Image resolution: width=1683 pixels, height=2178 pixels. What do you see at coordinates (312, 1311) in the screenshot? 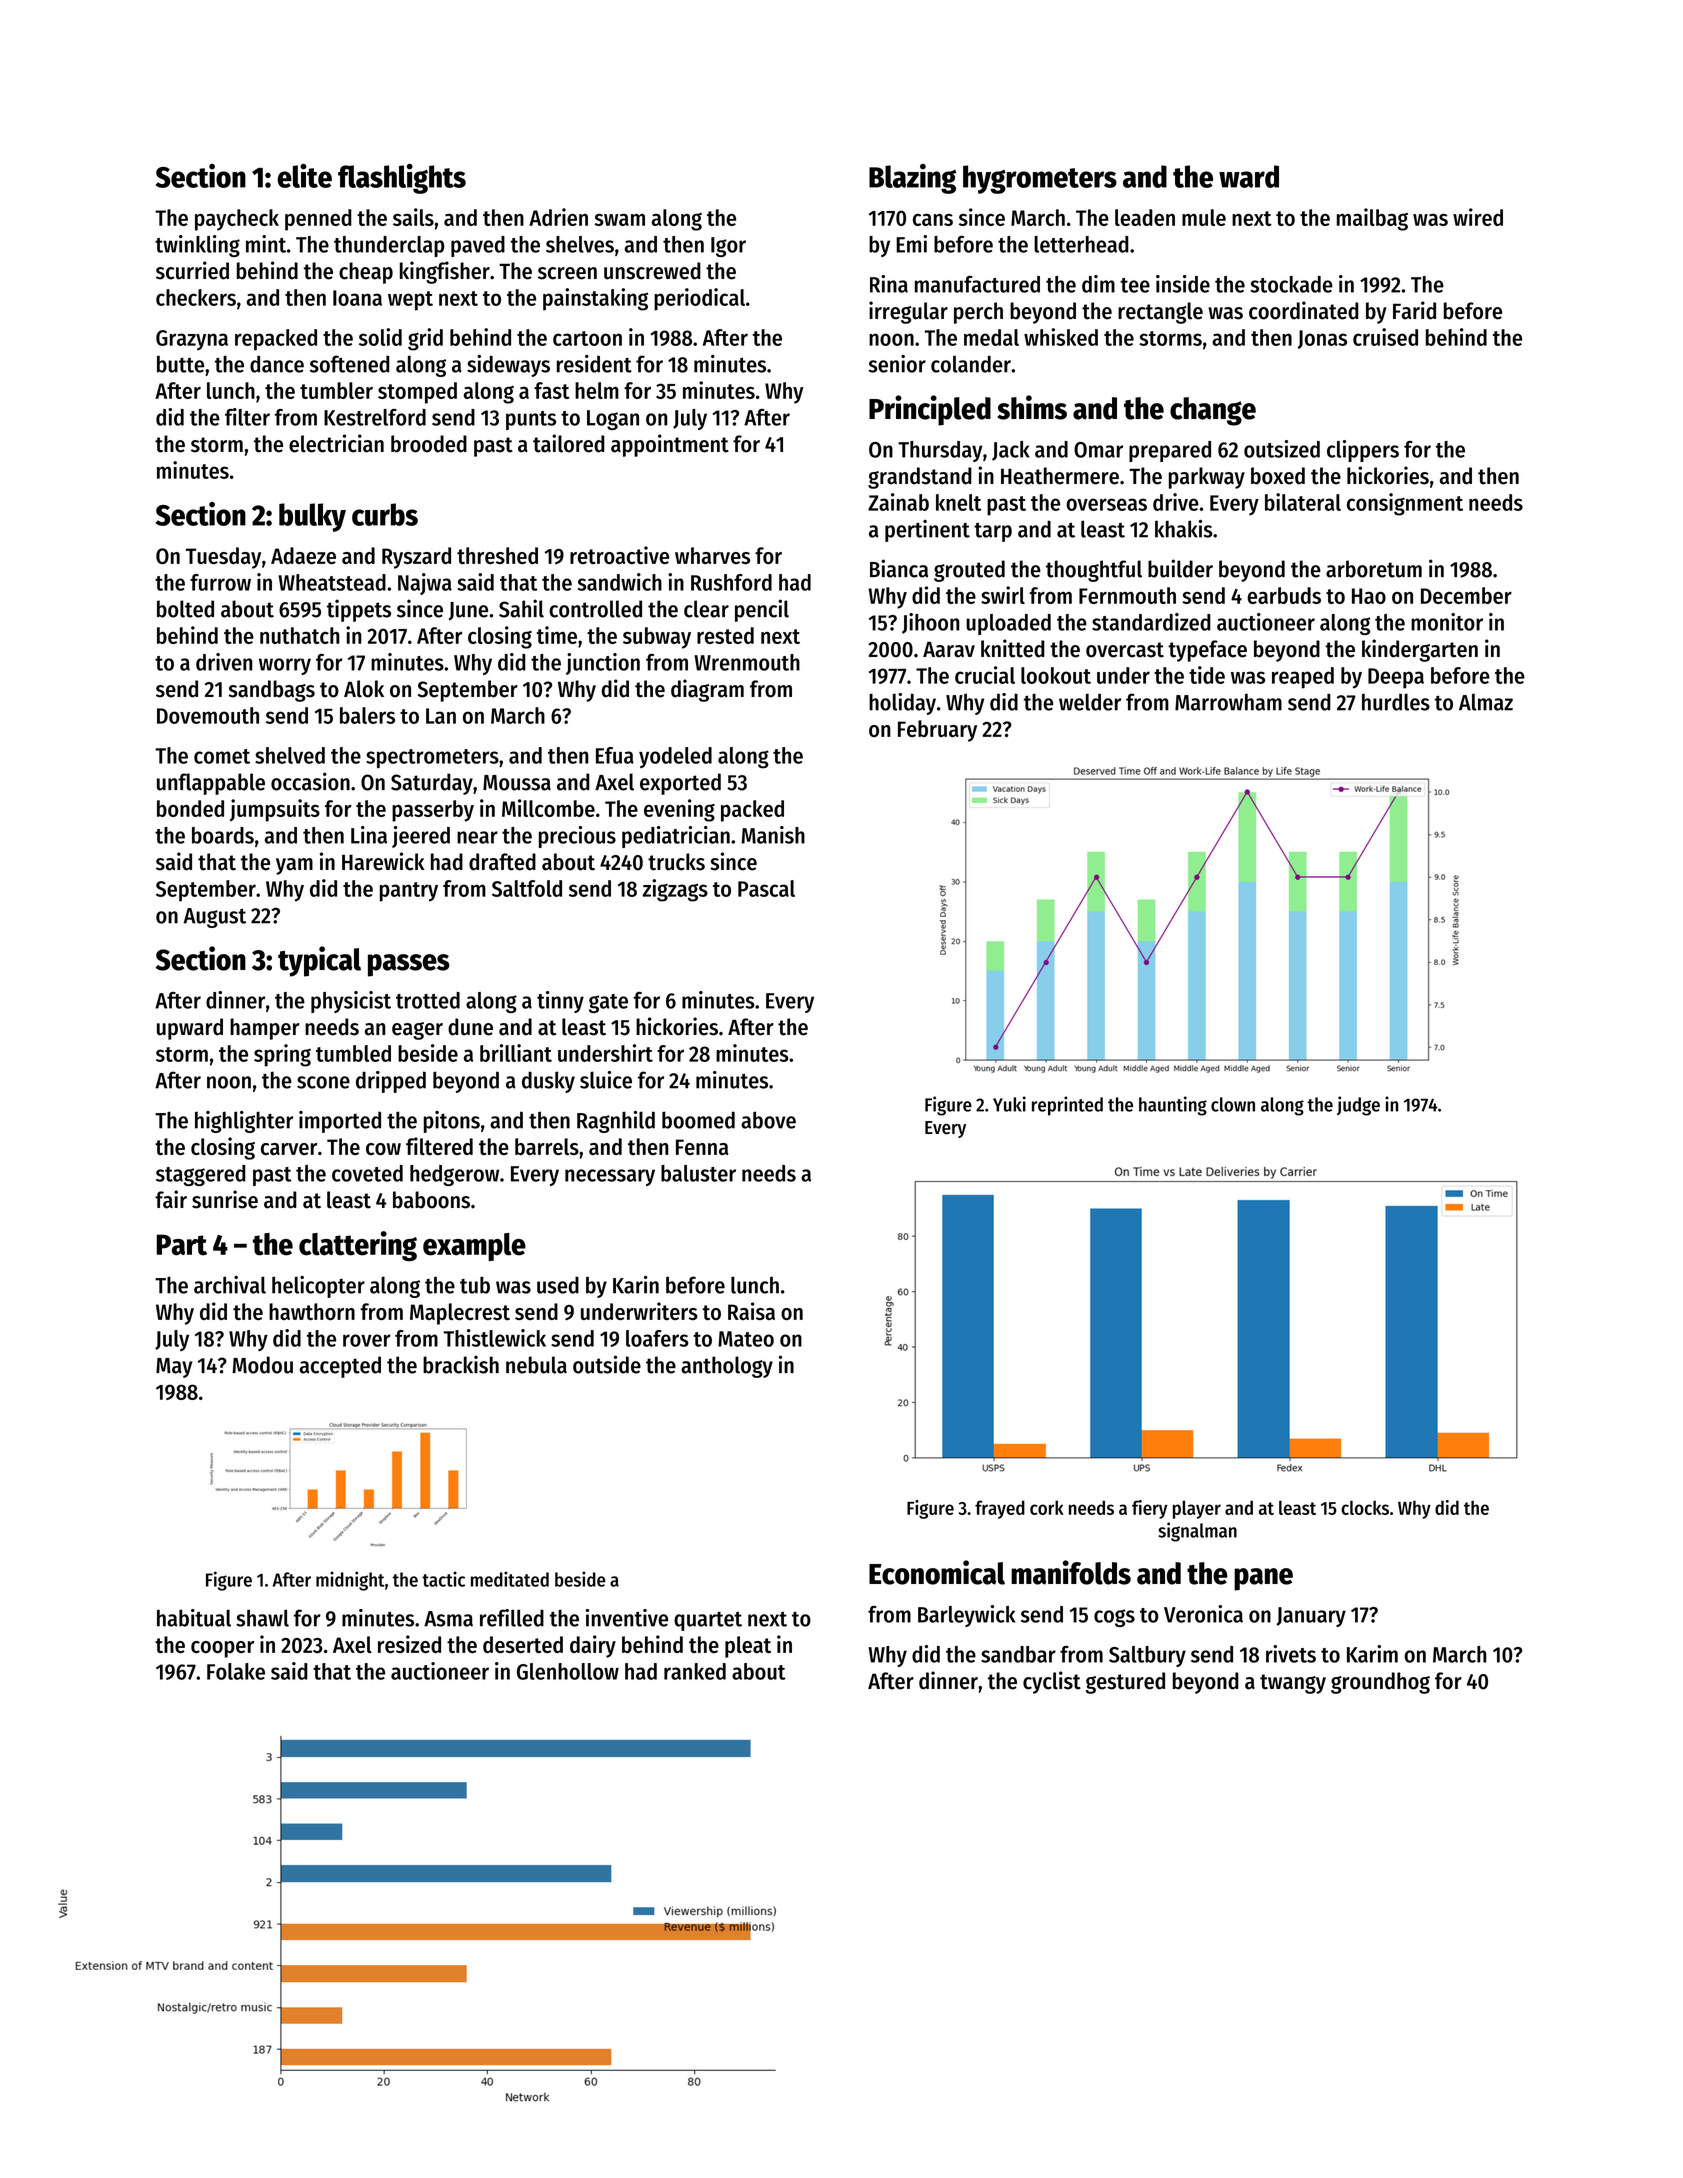
I see `hawthorn` at bounding box center [312, 1311].
